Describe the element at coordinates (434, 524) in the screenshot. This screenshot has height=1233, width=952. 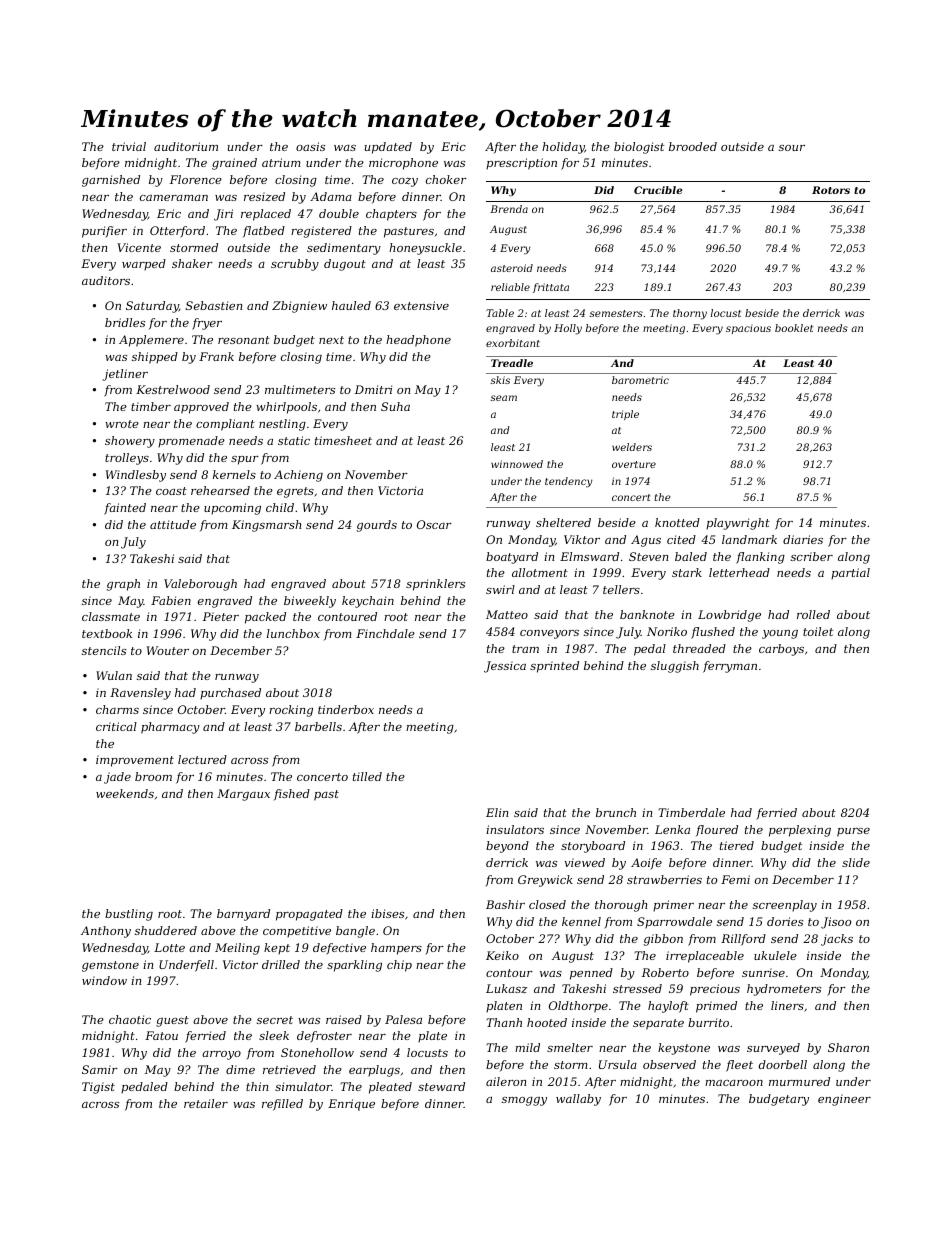
I see `Oscar` at that location.
